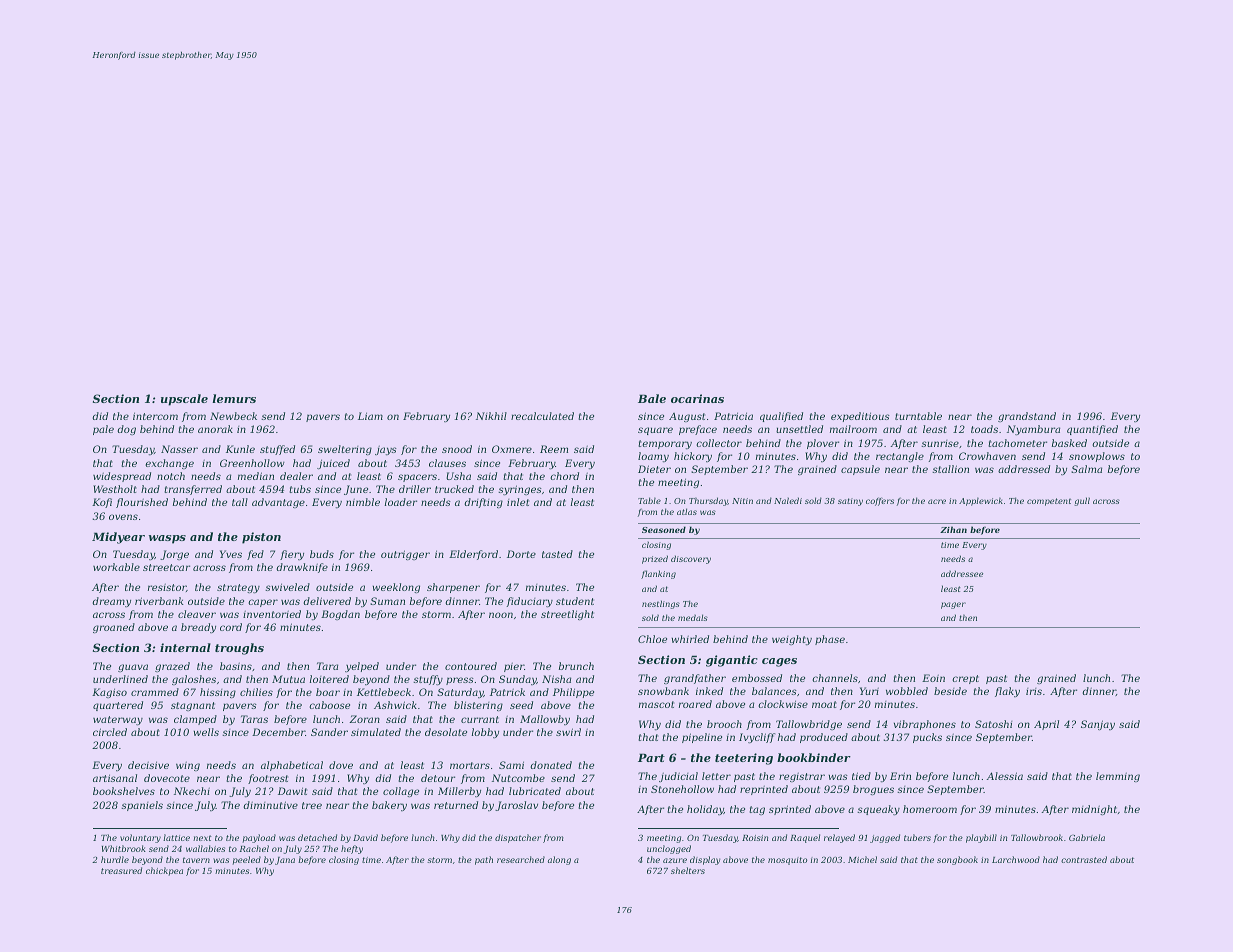  What do you see at coordinates (860, 470) in the document?
I see `capsule` at bounding box center [860, 470].
